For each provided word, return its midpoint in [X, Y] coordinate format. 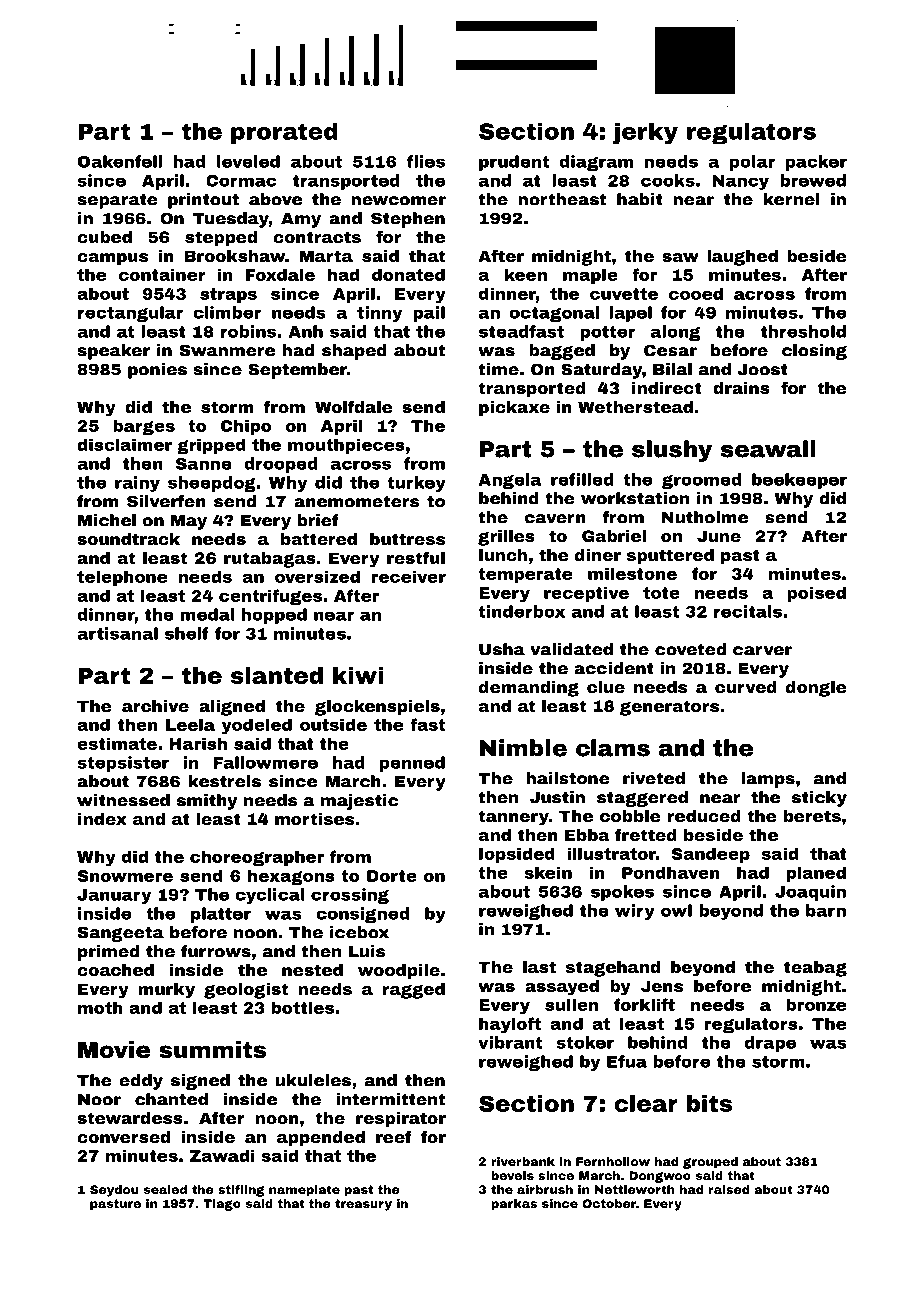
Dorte [392, 876]
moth [100, 1007]
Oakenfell [120, 161]
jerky [645, 133]
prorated [284, 133]
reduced [704, 816]
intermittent [390, 1099]
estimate [117, 743]
